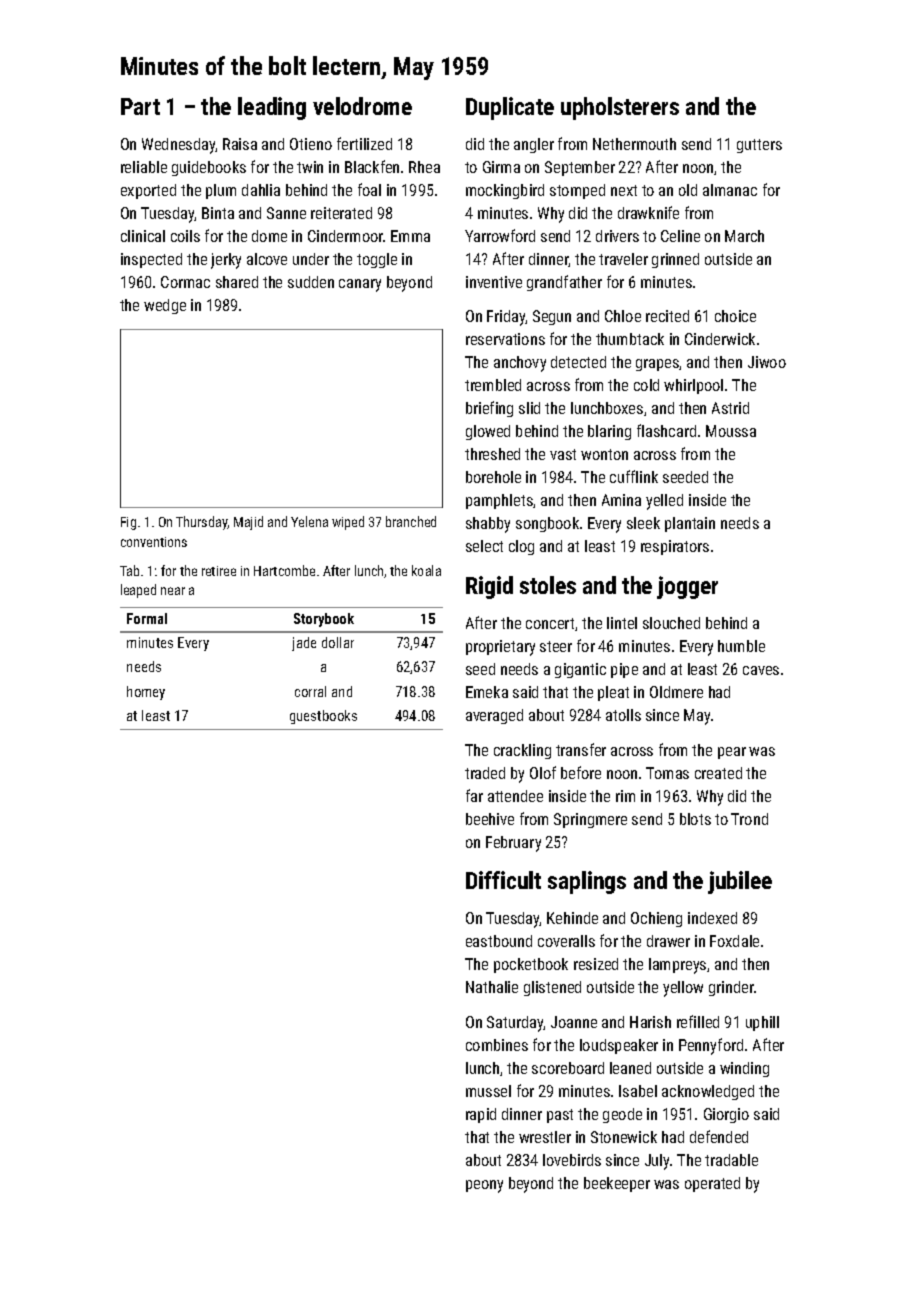  What do you see at coordinates (625, 796) in the screenshot?
I see `rim` at bounding box center [625, 796].
